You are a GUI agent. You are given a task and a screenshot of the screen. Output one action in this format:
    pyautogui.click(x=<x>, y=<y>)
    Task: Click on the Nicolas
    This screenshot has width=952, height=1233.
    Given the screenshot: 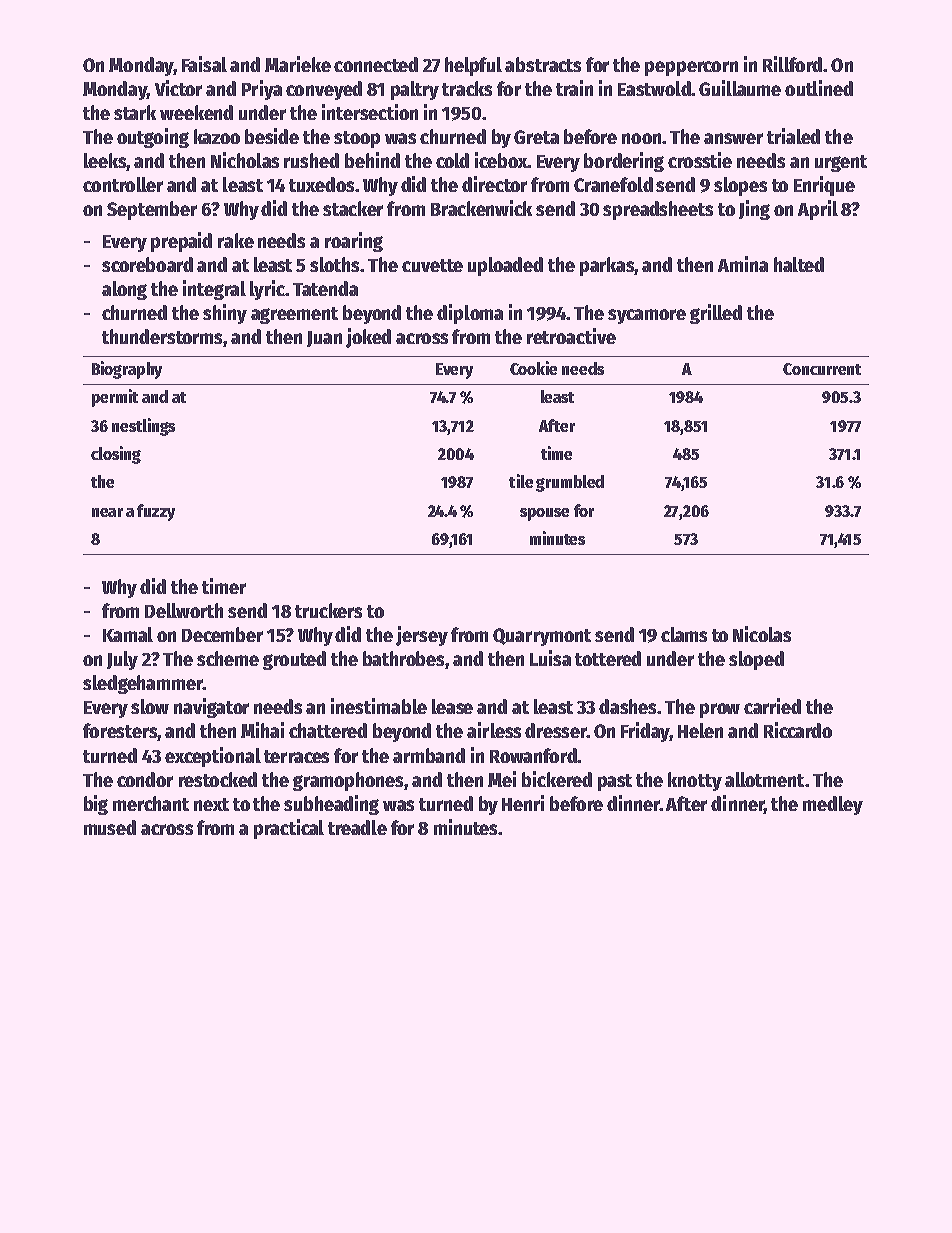 What is the action you would take?
    pyautogui.click(x=762, y=634)
